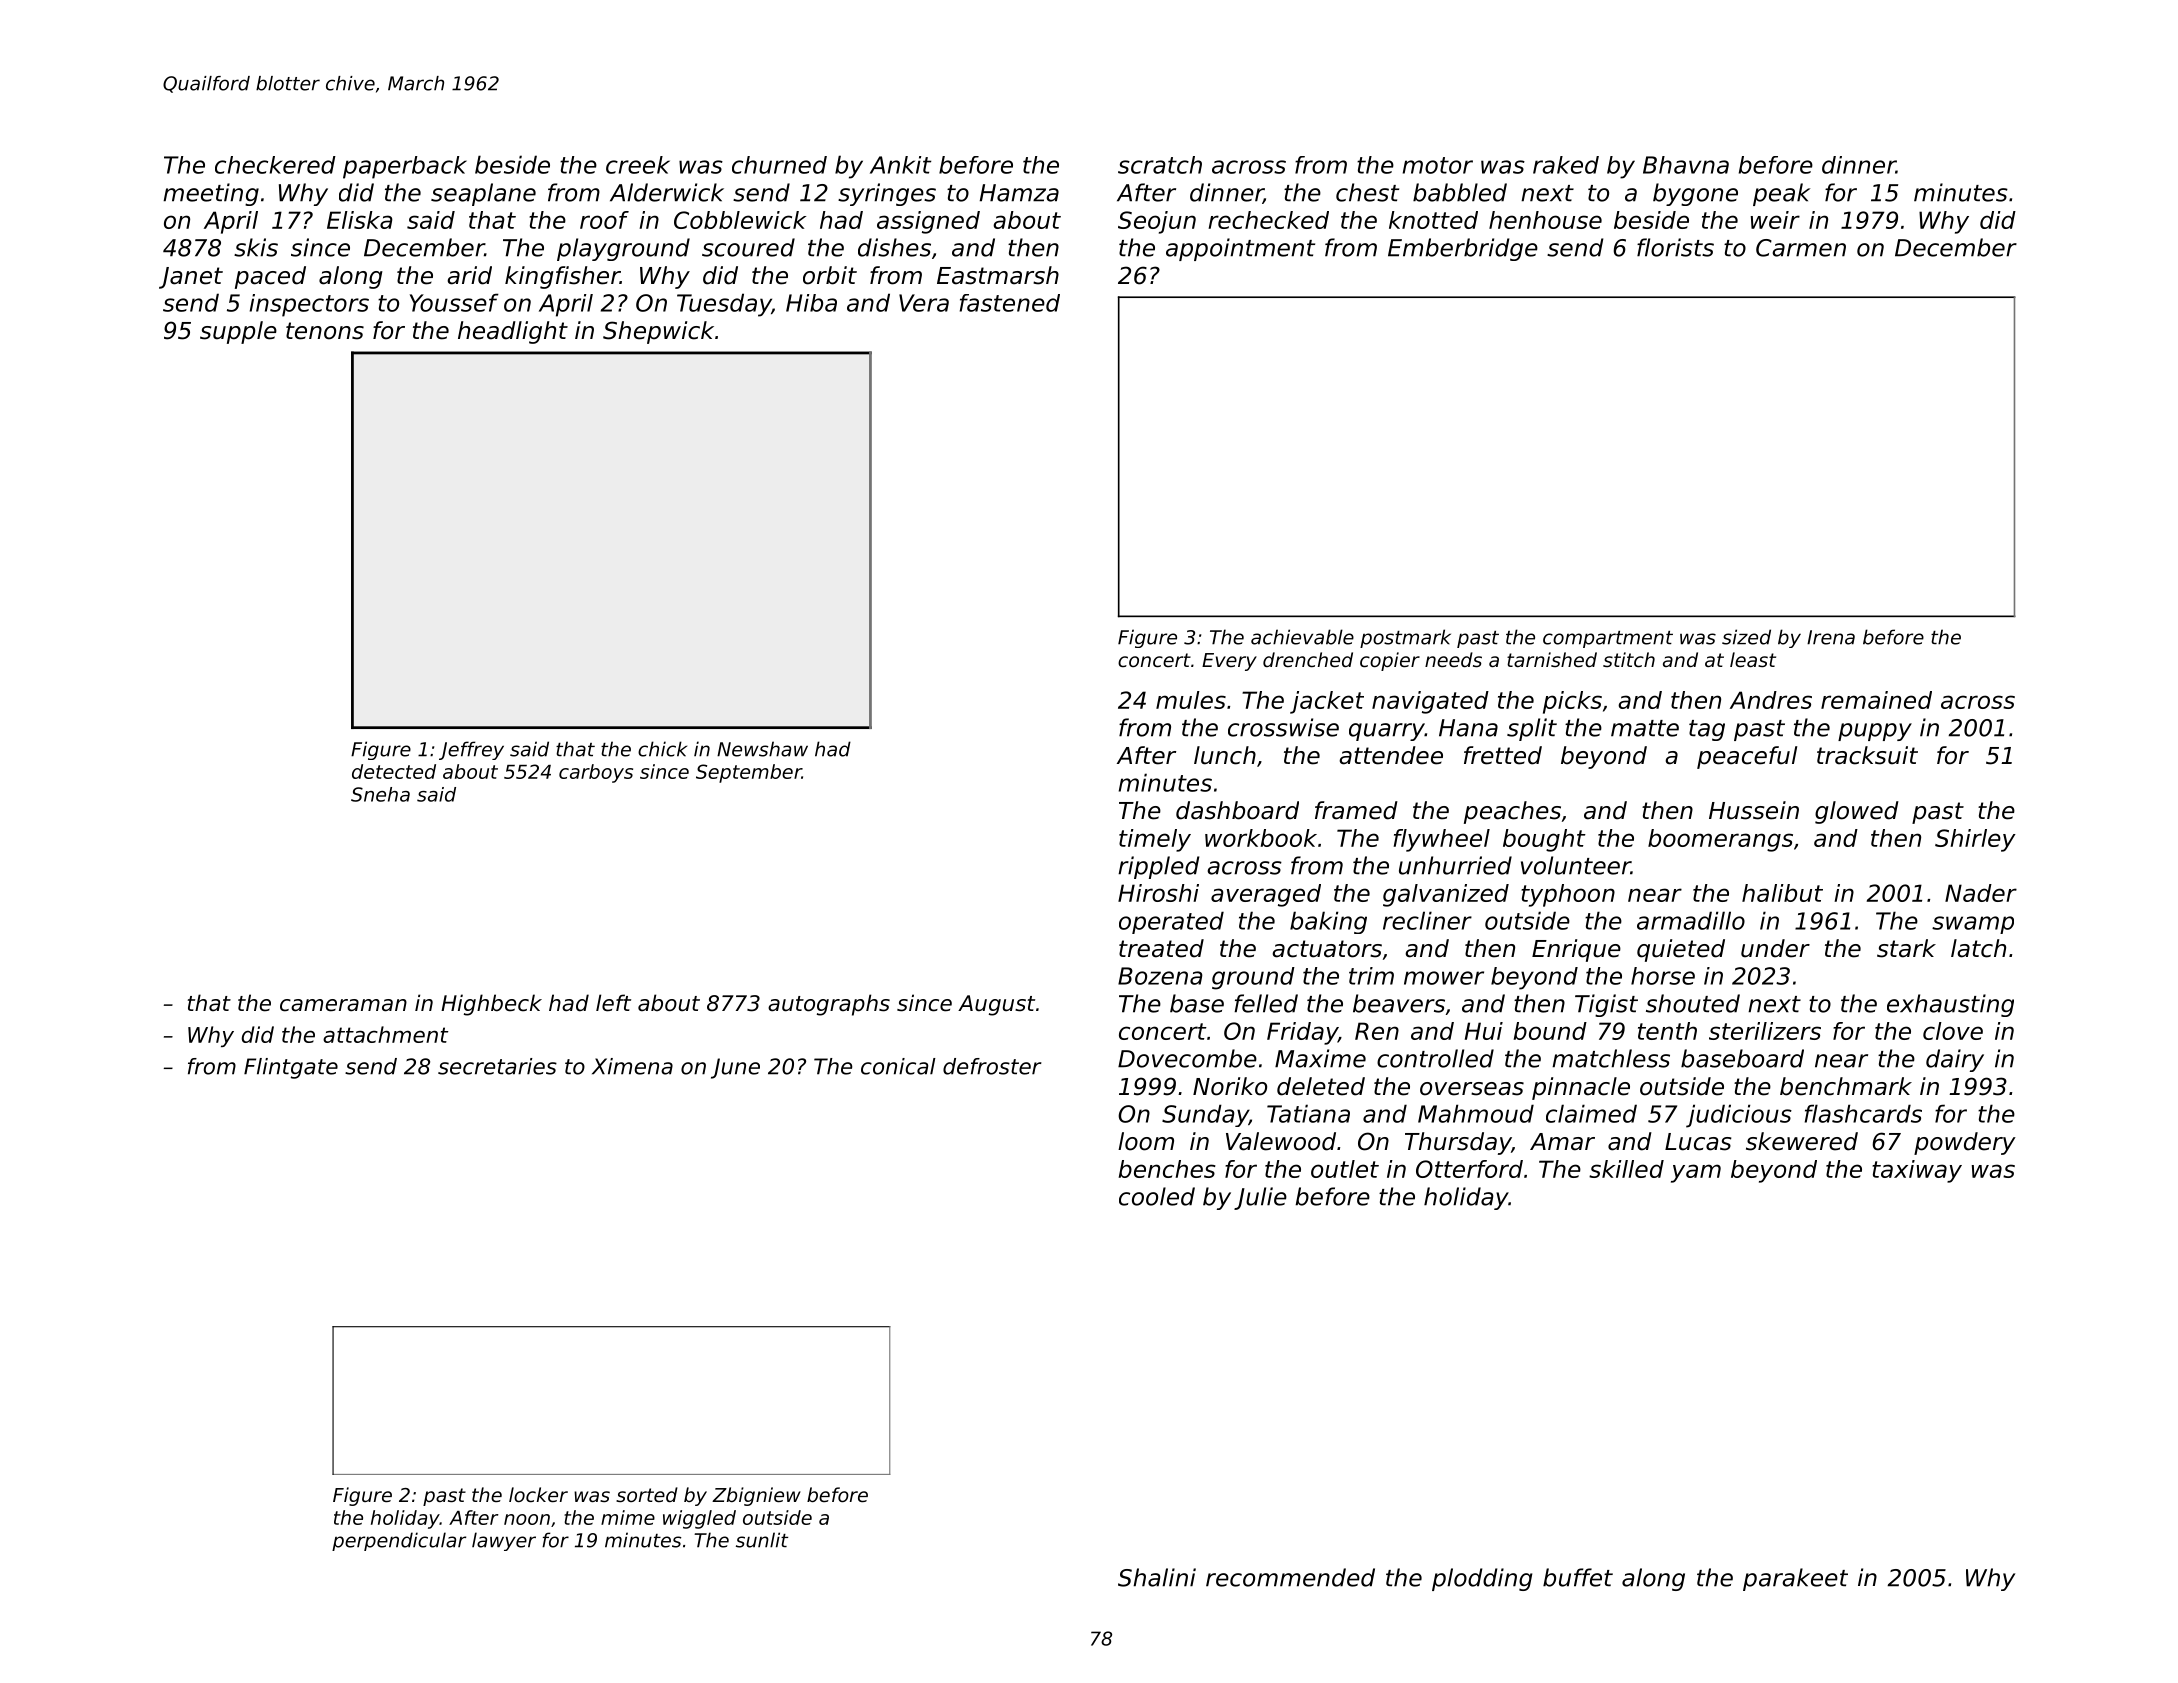  Describe the element at coordinates (1566, 165) in the document. I see `raked` at that location.
